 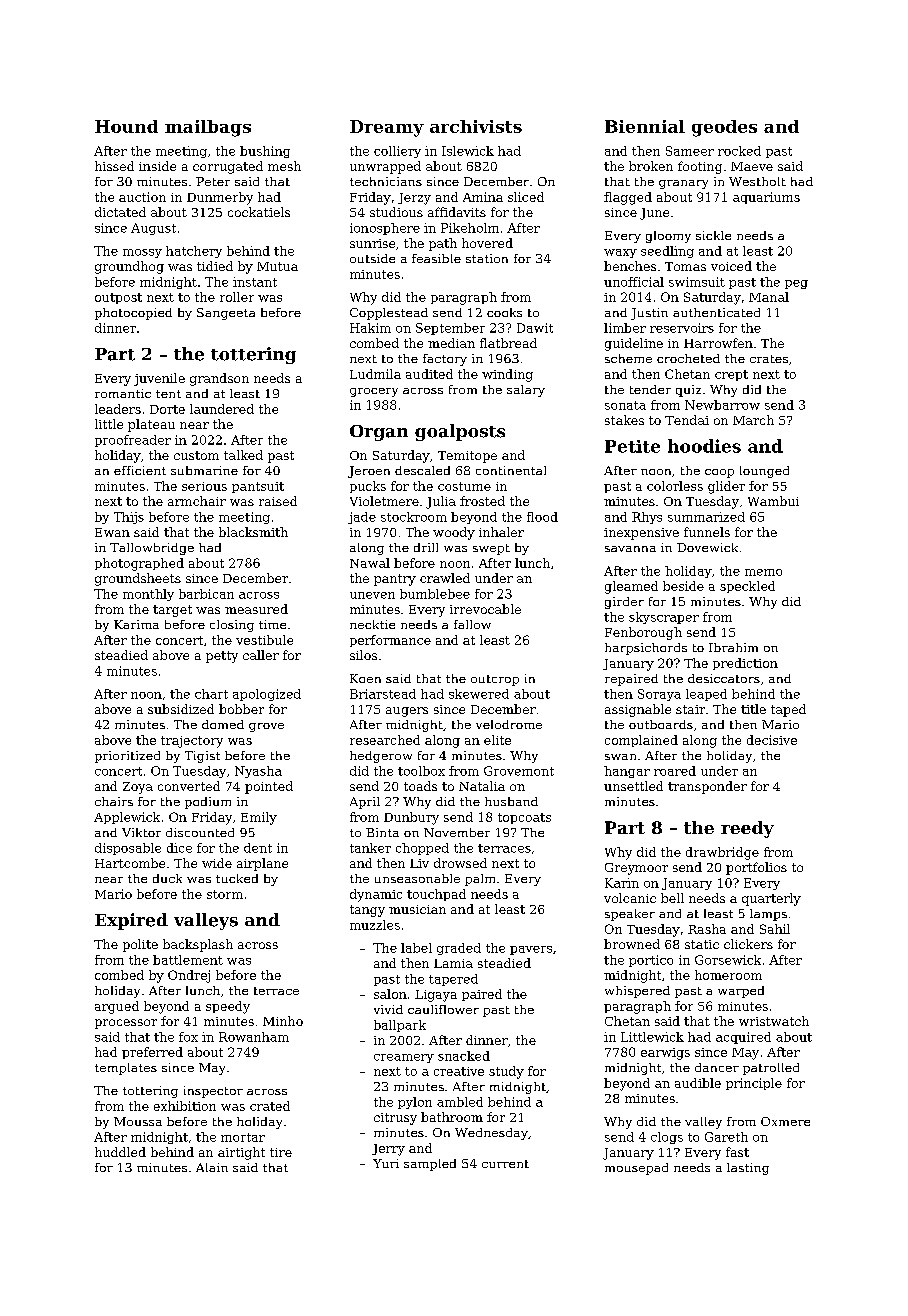 What do you see at coordinates (281, 1152) in the screenshot?
I see `tire` at bounding box center [281, 1152].
